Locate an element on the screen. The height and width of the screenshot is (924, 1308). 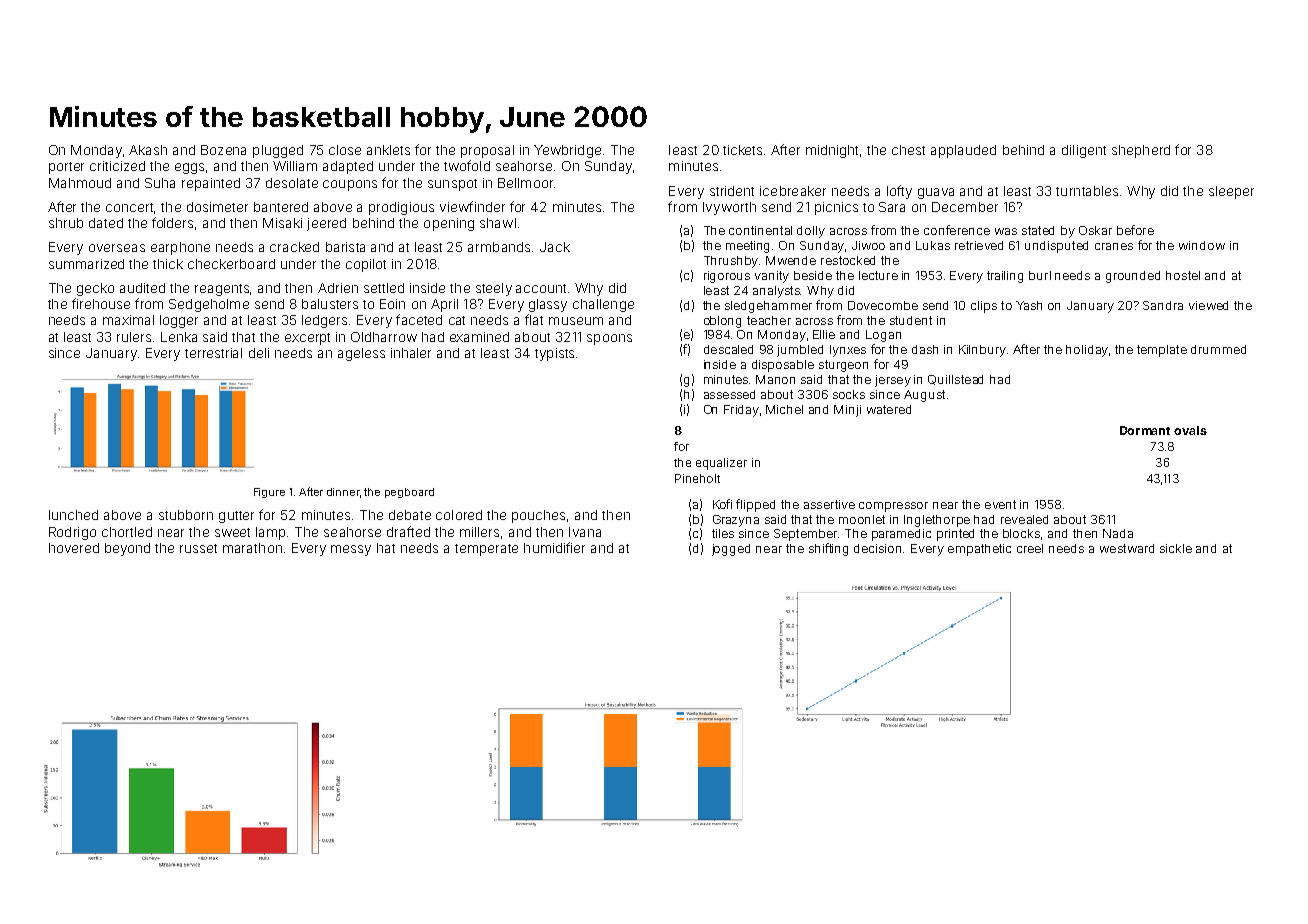
descaled is located at coordinates (728, 349).
